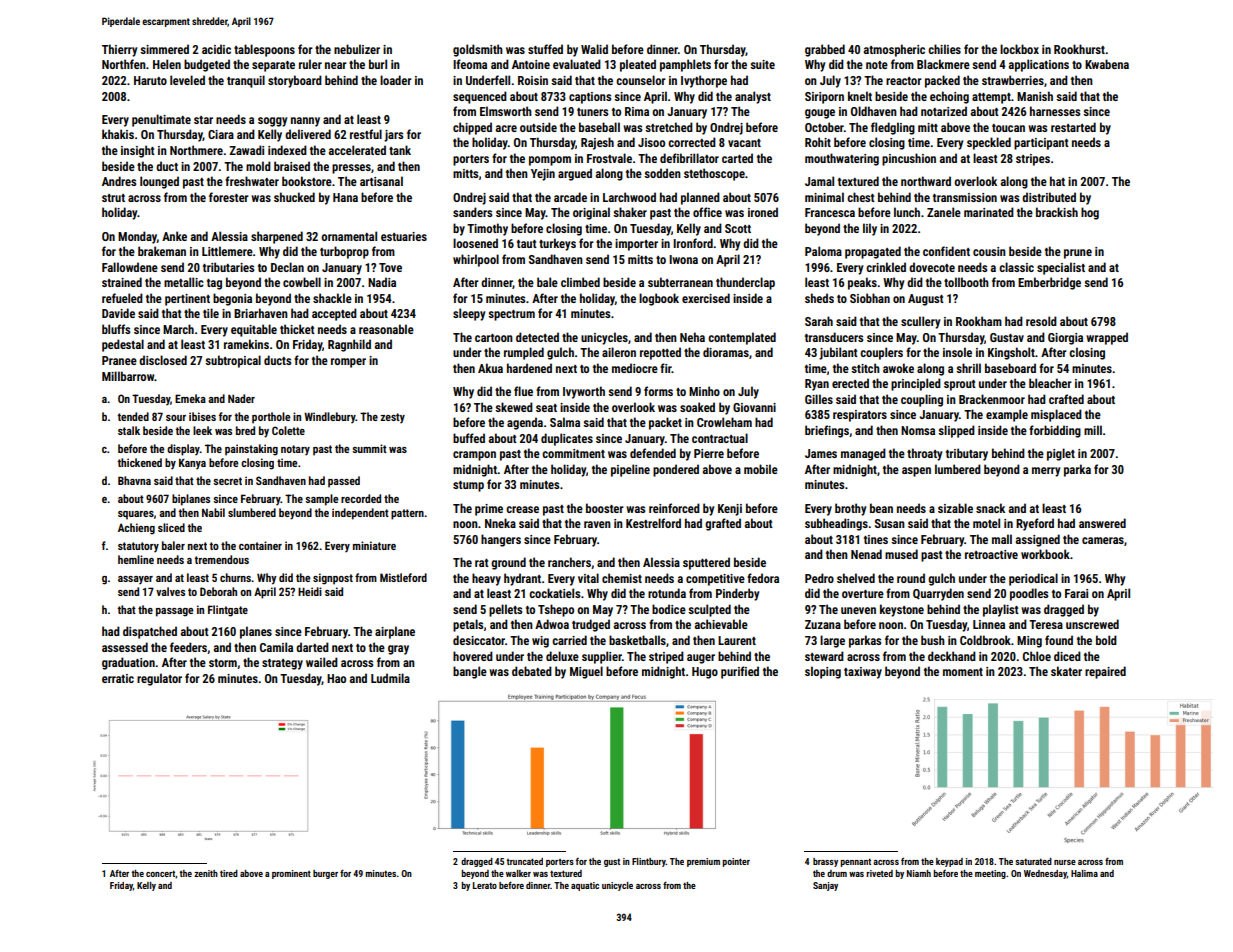 This document has width=1233, height=952. Describe the element at coordinates (333, 579) in the document. I see `signpost` at that location.
